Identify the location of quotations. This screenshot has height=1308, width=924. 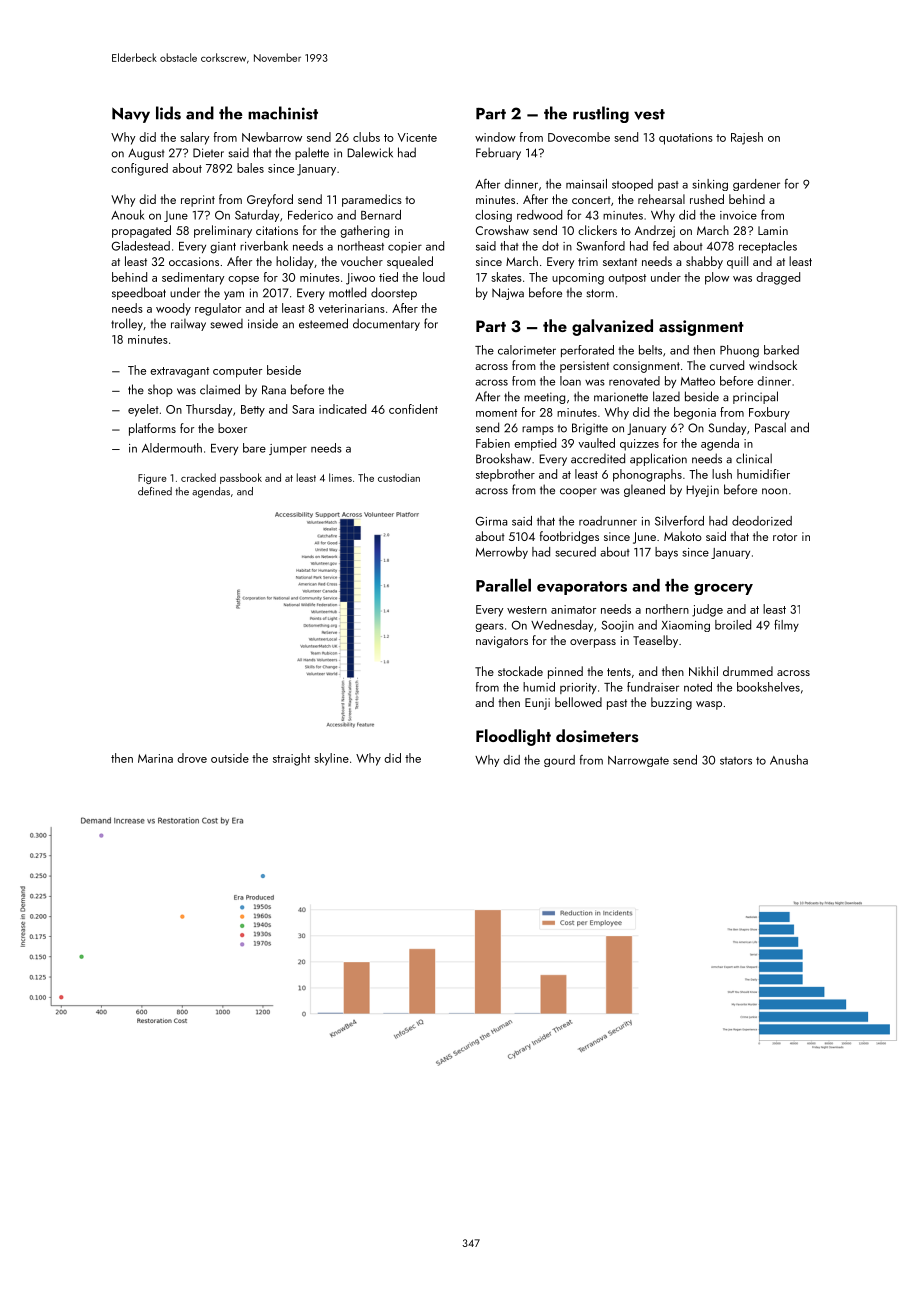
(686, 139).
